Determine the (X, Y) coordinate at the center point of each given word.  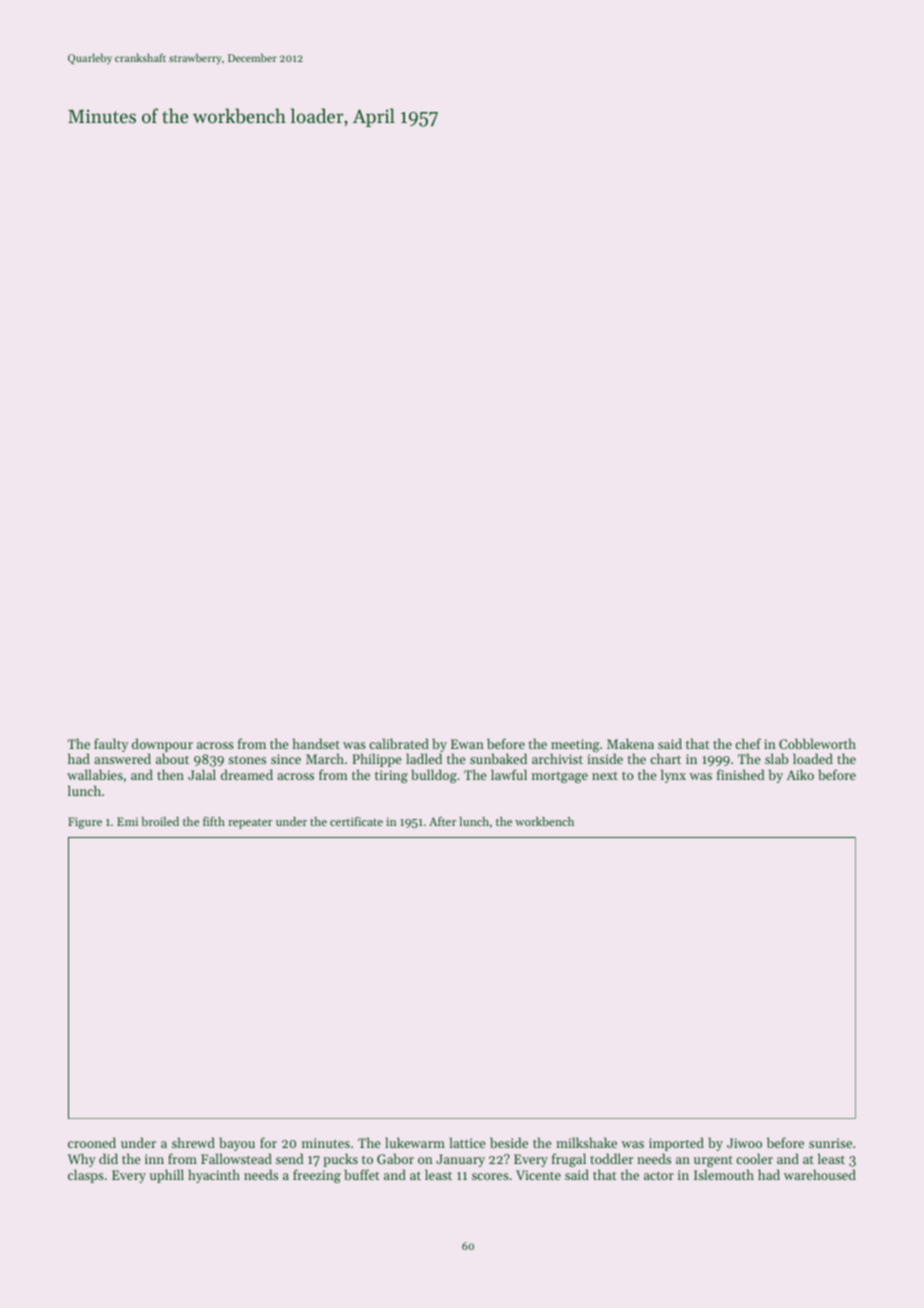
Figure (85, 823)
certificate (356, 821)
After (442, 821)
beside (509, 1142)
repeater (250, 823)
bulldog (434, 776)
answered (122, 758)
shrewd (193, 1142)
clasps (86, 1176)
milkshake (586, 1142)
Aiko (800, 774)
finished (741, 774)
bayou (237, 1144)
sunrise (830, 1143)
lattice (467, 1142)
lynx (673, 776)
